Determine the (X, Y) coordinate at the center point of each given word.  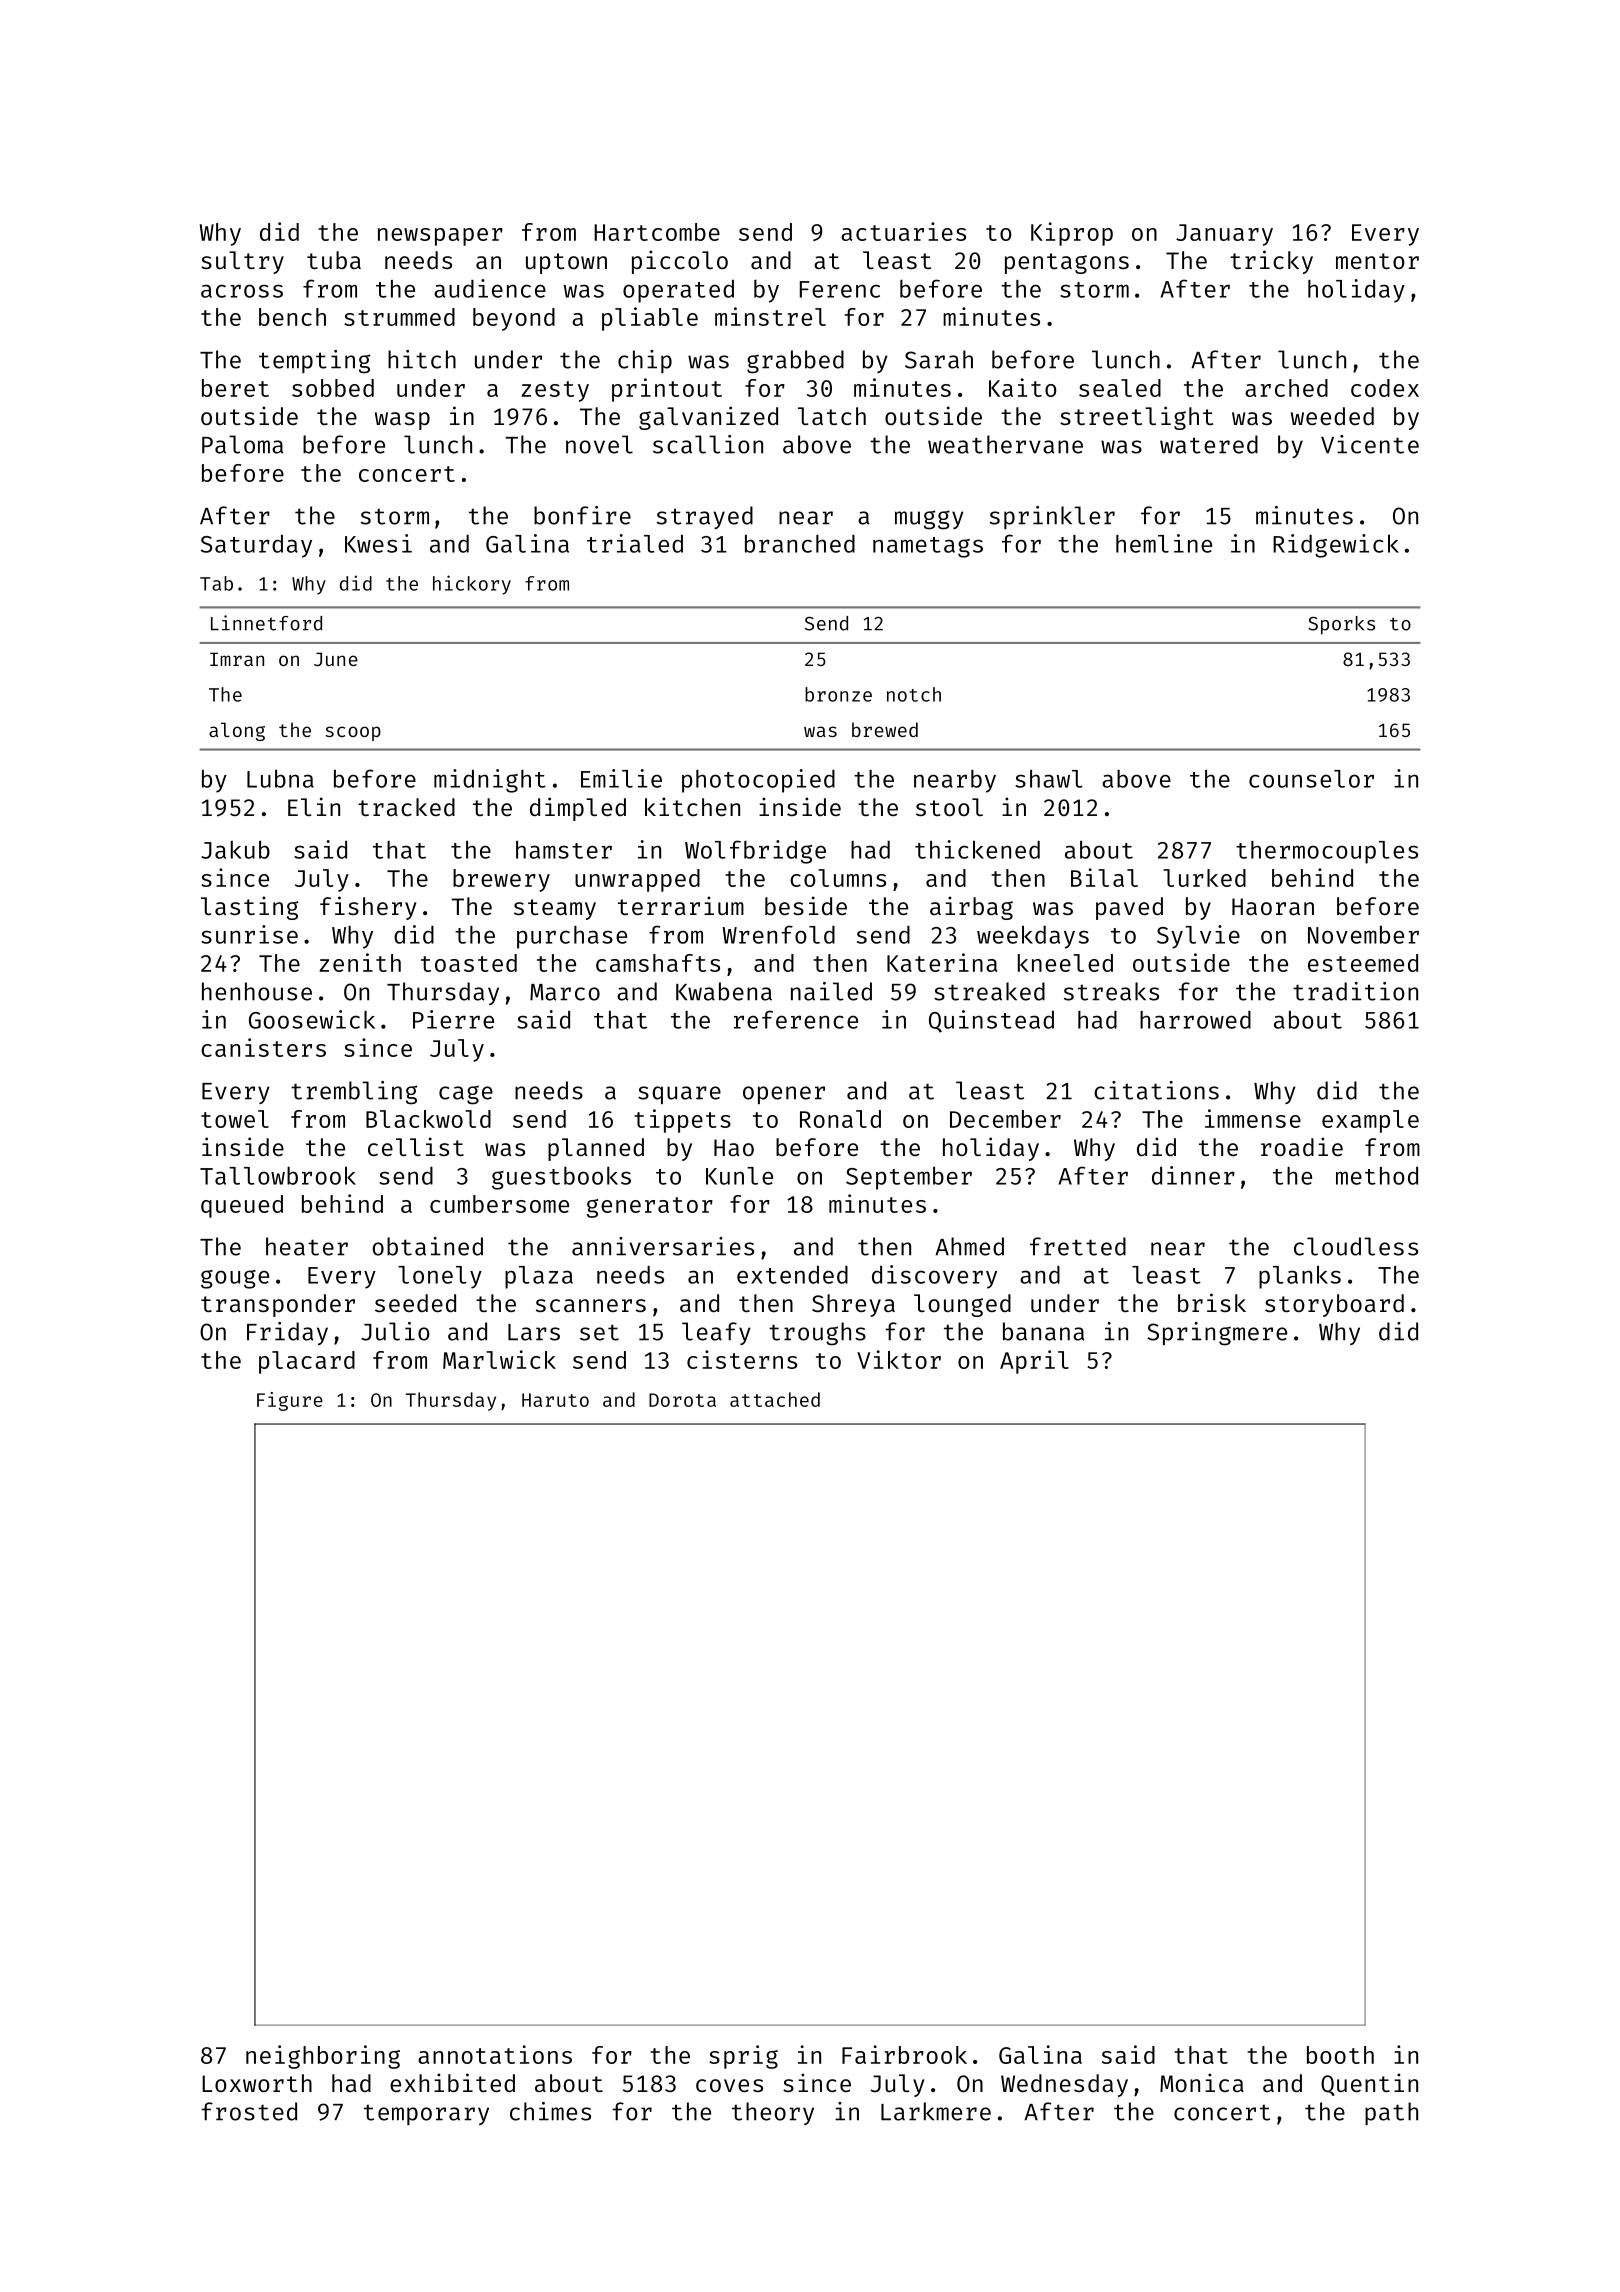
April (1034, 1362)
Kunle (739, 1176)
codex (1385, 388)
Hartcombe (657, 232)
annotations (495, 2054)
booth (1340, 2055)
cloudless (1356, 1246)
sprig (743, 2057)
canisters (263, 1047)
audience (490, 288)
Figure (290, 1401)
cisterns (742, 1359)
